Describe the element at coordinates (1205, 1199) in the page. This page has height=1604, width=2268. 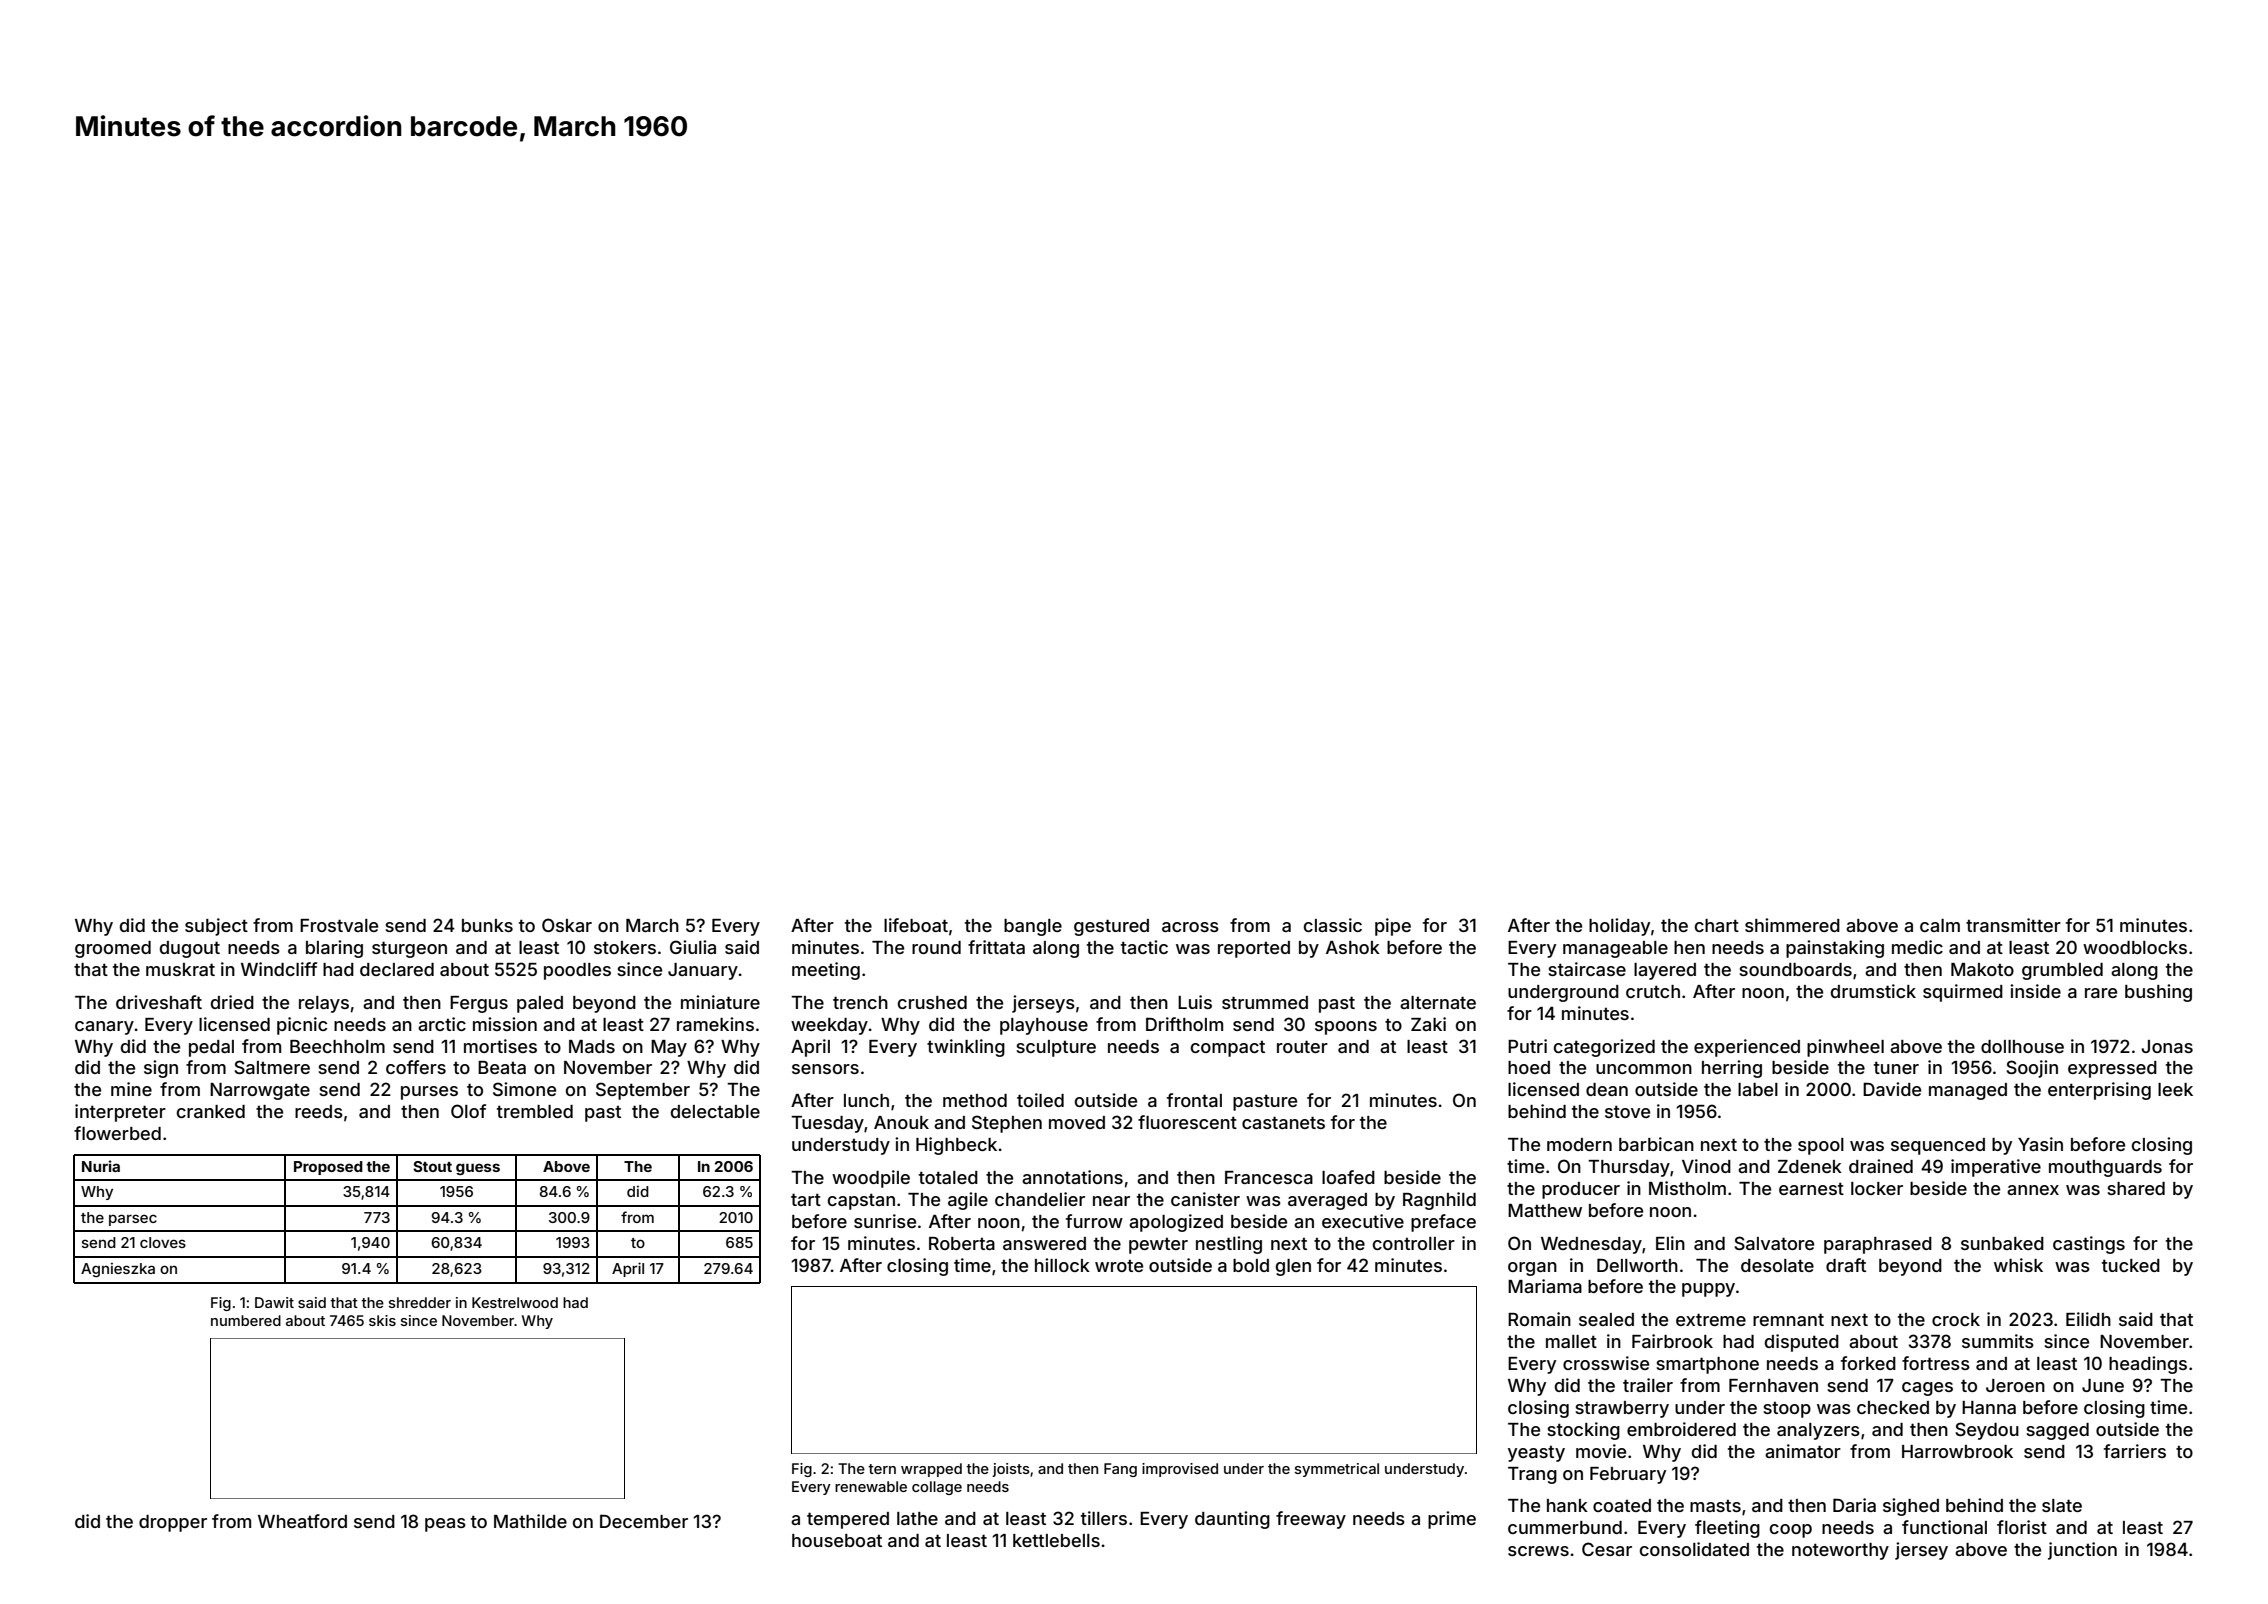
I see `canister` at that location.
